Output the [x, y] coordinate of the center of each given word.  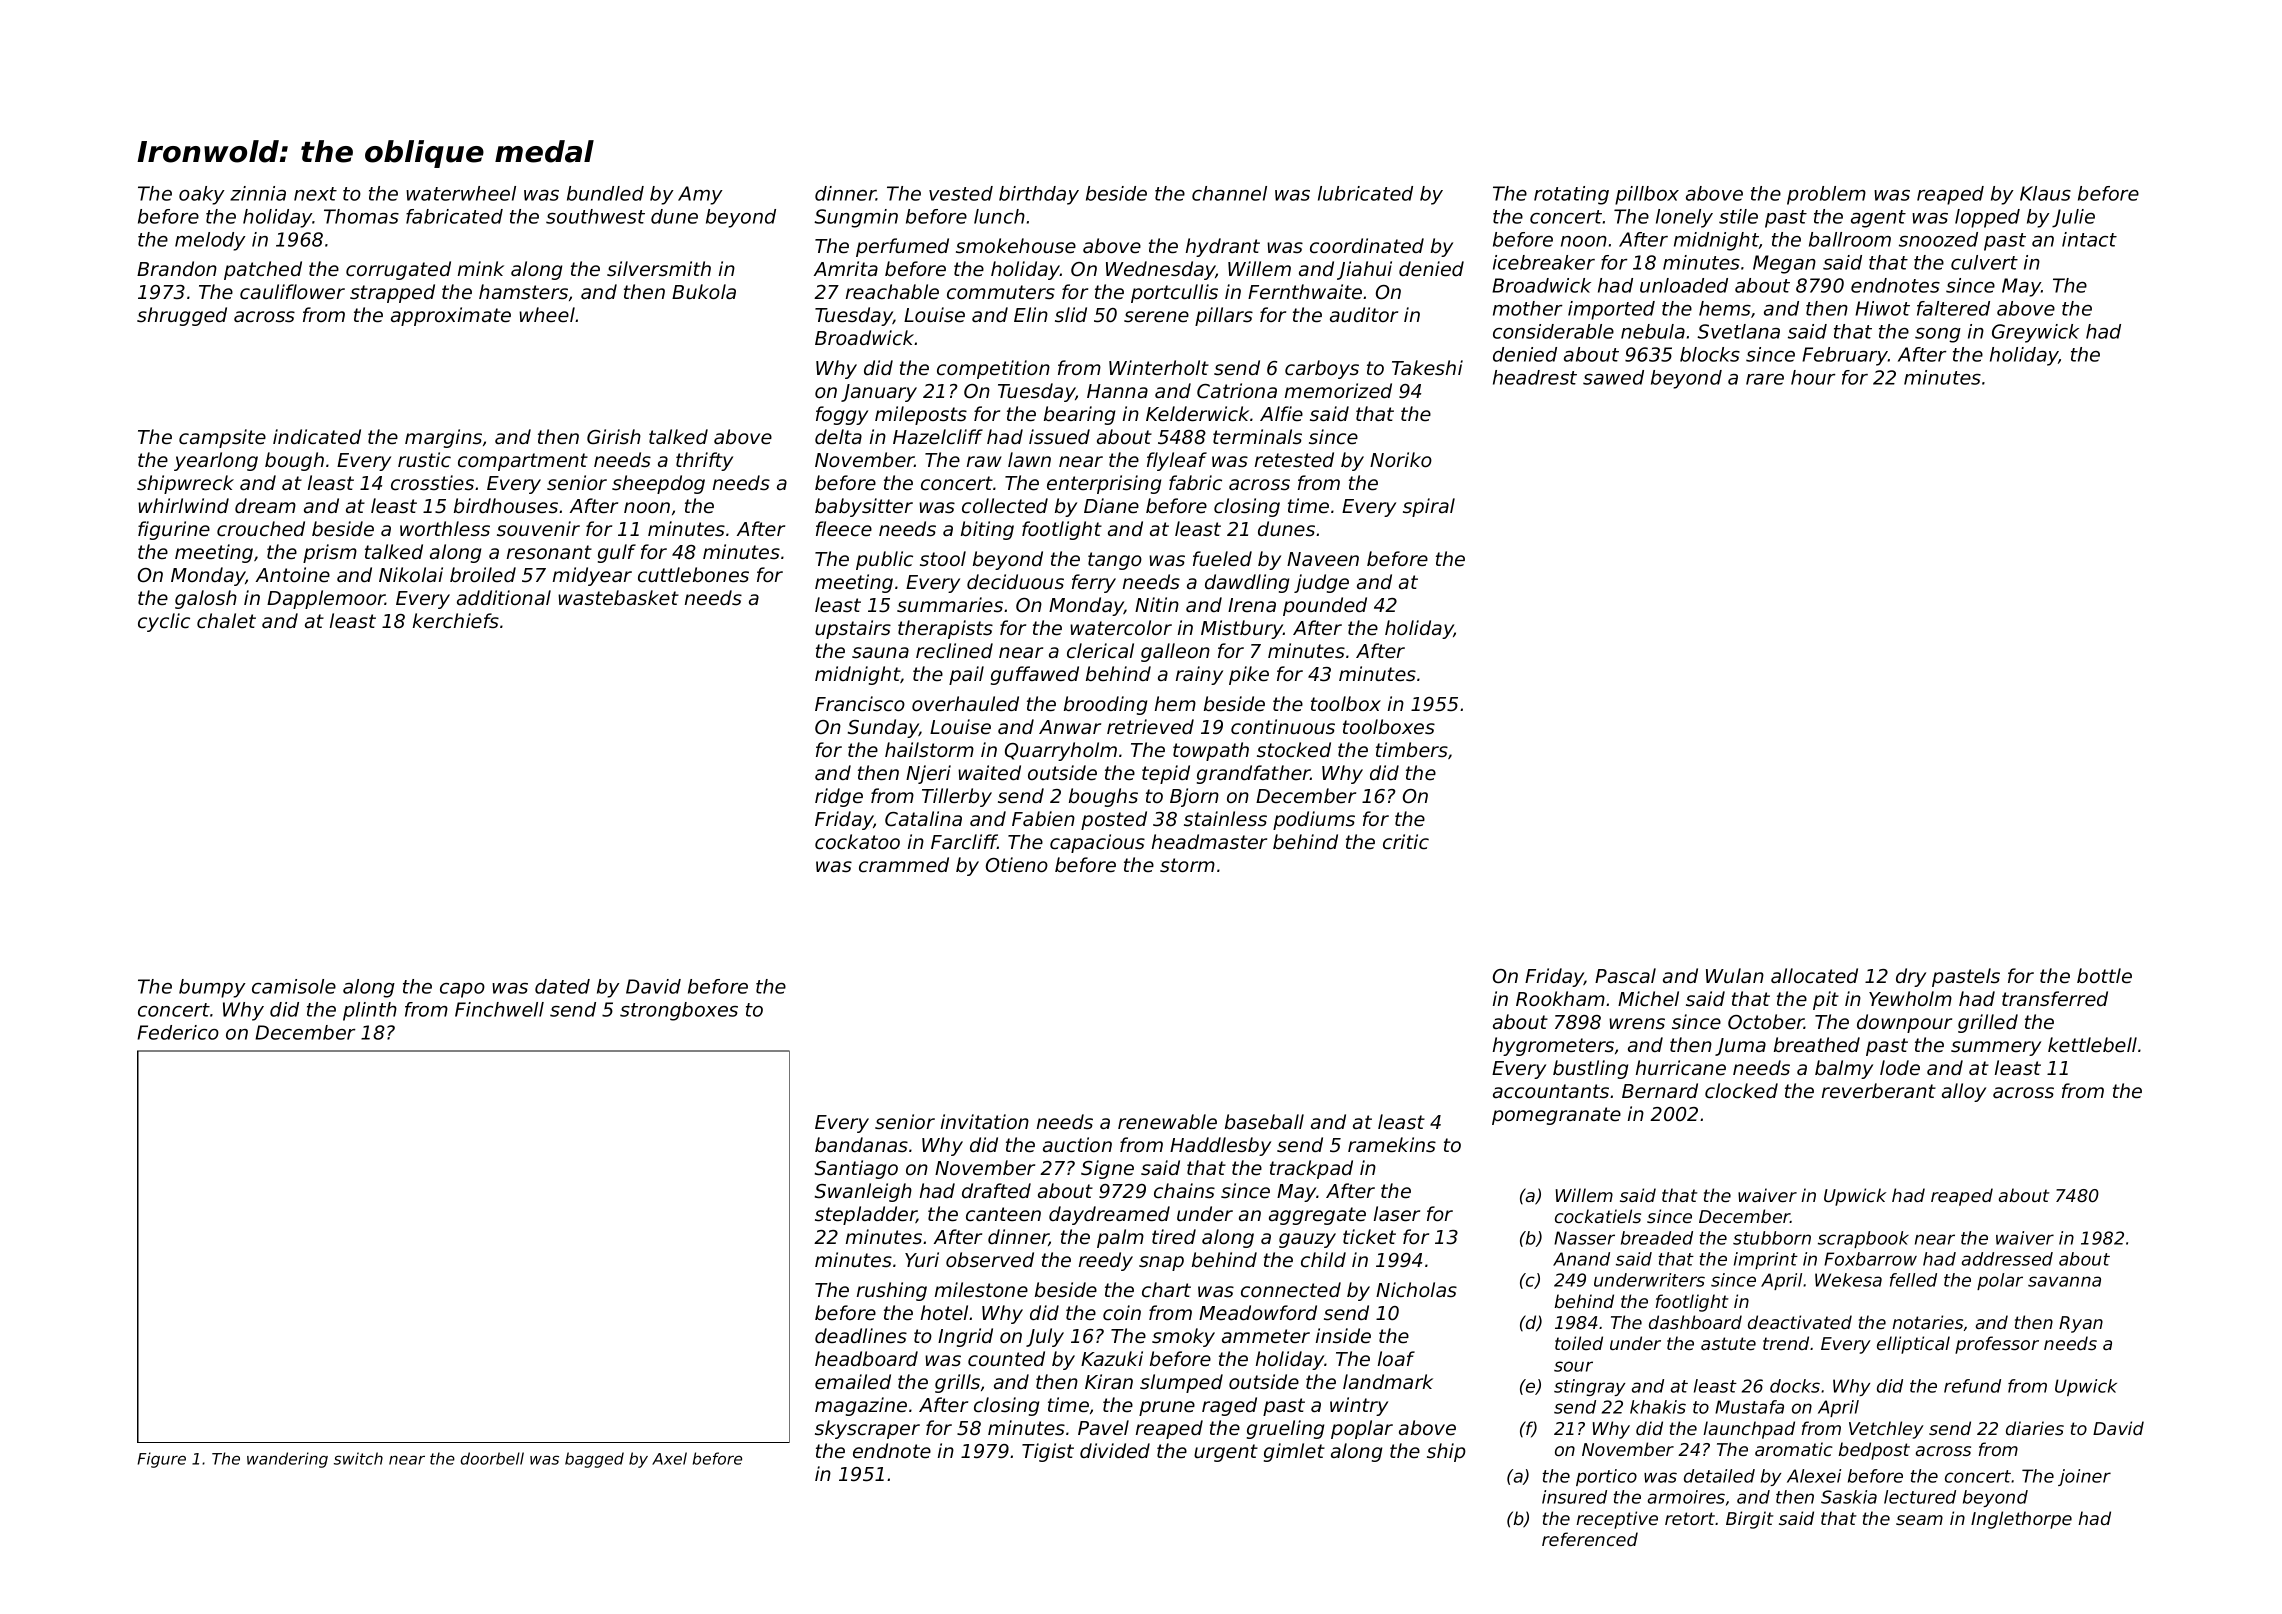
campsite [222, 438]
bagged [594, 1460]
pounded [1325, 606]
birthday [1039, 195]
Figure [161, 1460]
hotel [944, 1312]
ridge [839, 797]
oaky [202, 195]
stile [1738, 216]
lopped [1987, 218]
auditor [1364, 314]
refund [1972, 1386]
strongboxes [679, 1011]
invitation [985, 1121]
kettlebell [2092, 1044]
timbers [1412, 749]
